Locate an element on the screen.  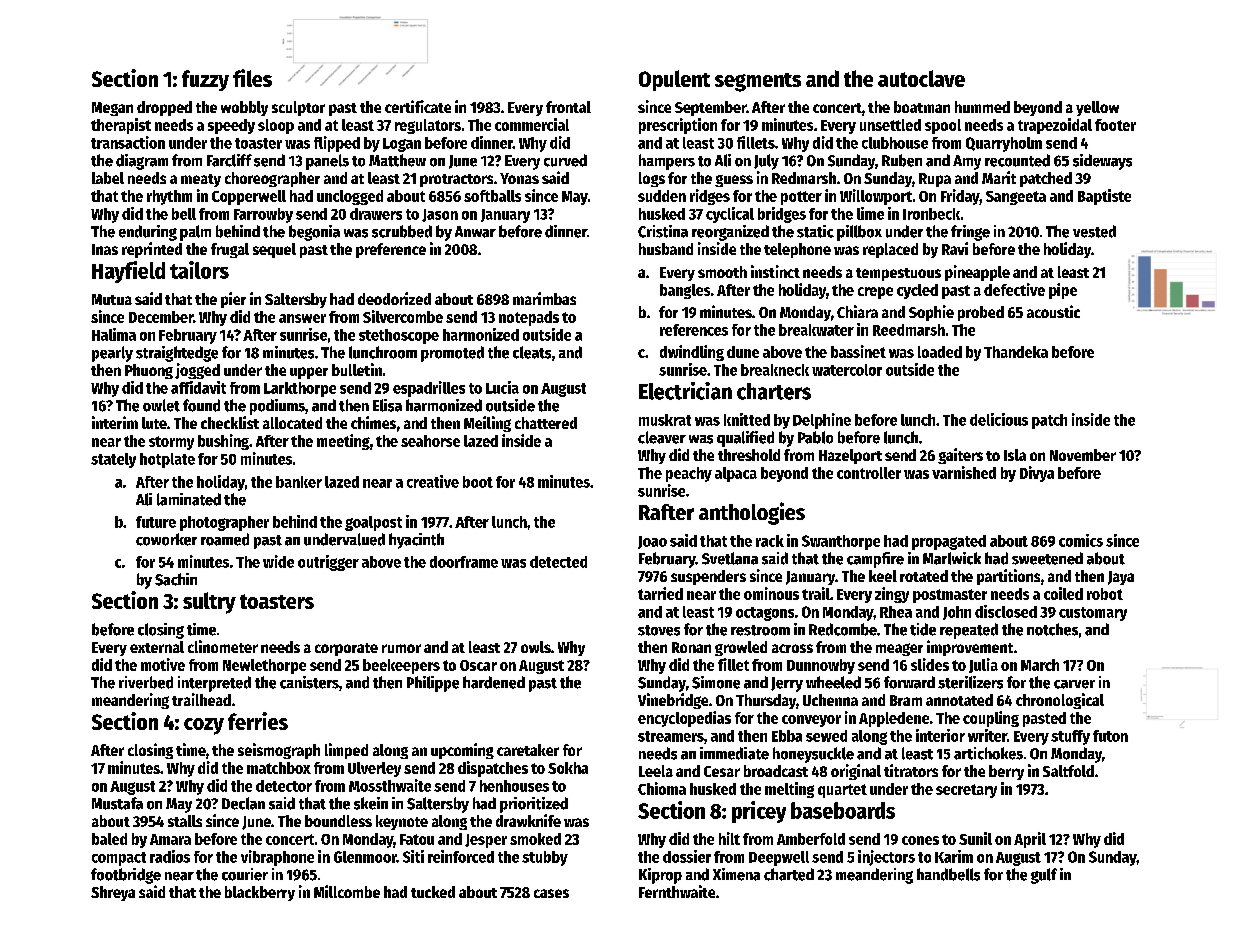
Thandeka is located at coordinates (1016, 352).
